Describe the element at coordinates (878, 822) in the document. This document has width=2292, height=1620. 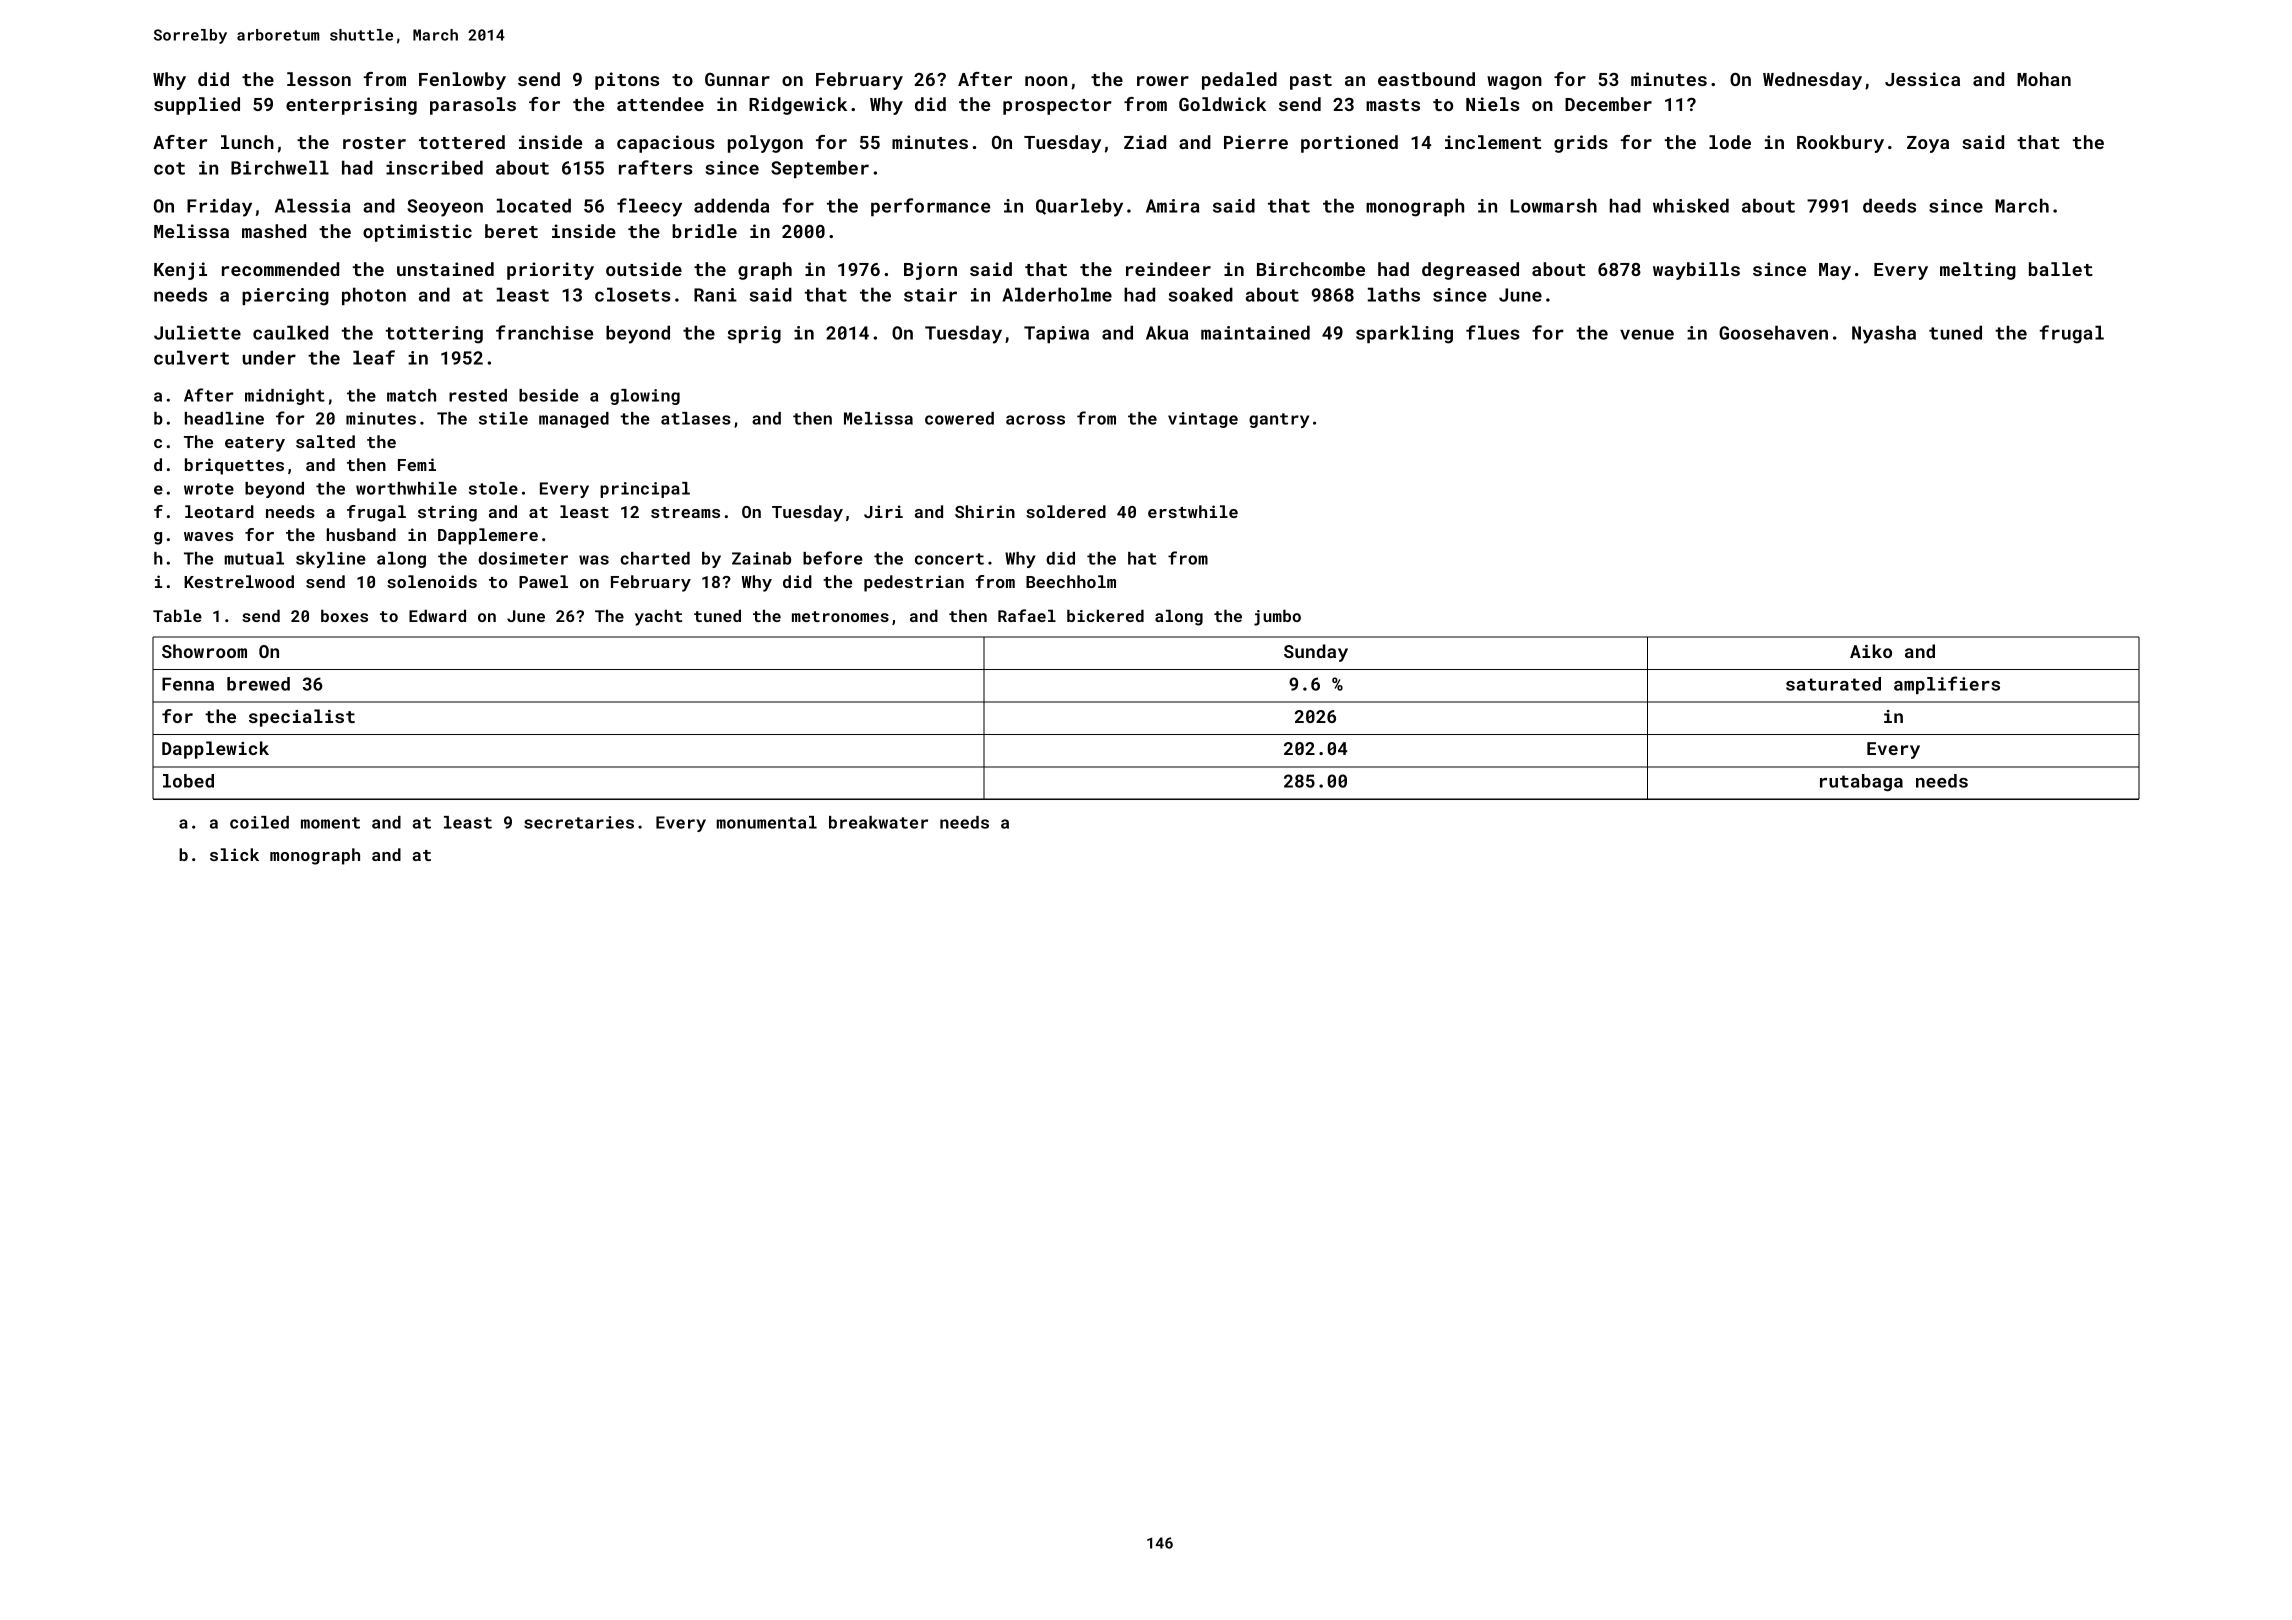
I see `breakwater` at that location.
